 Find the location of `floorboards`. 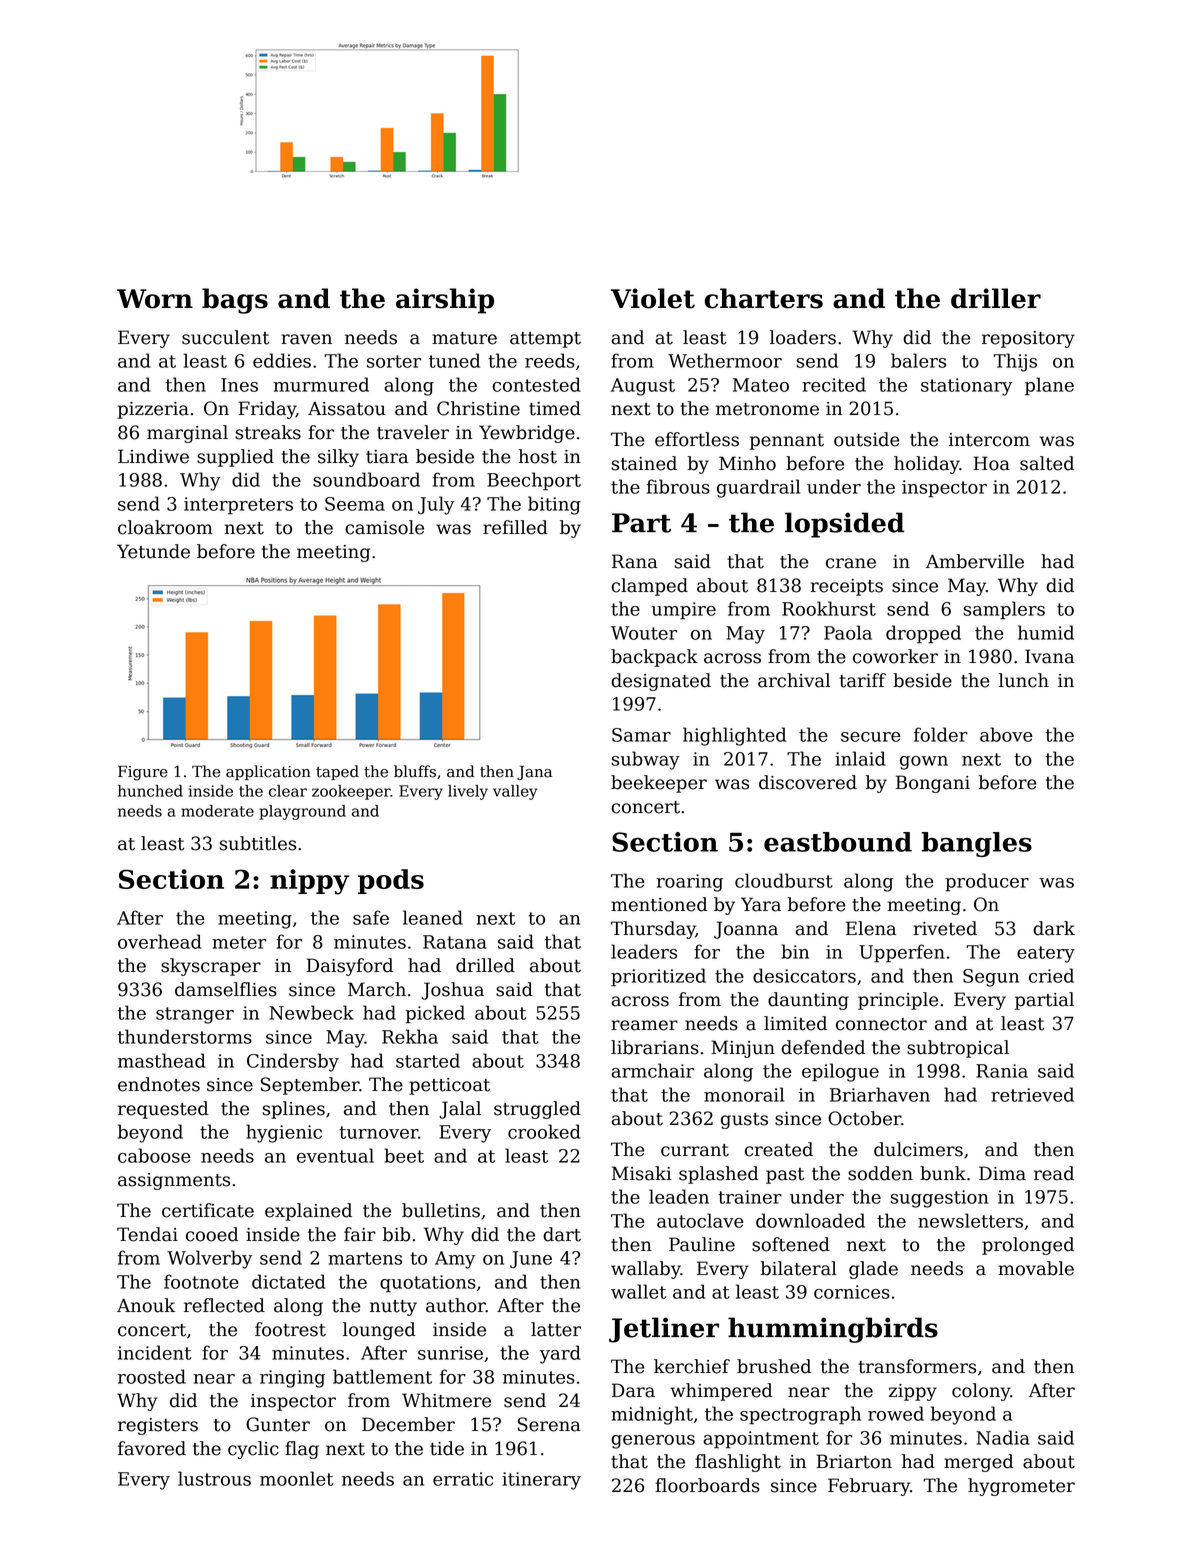

floorboards is located at coordinates (707, 1485).
